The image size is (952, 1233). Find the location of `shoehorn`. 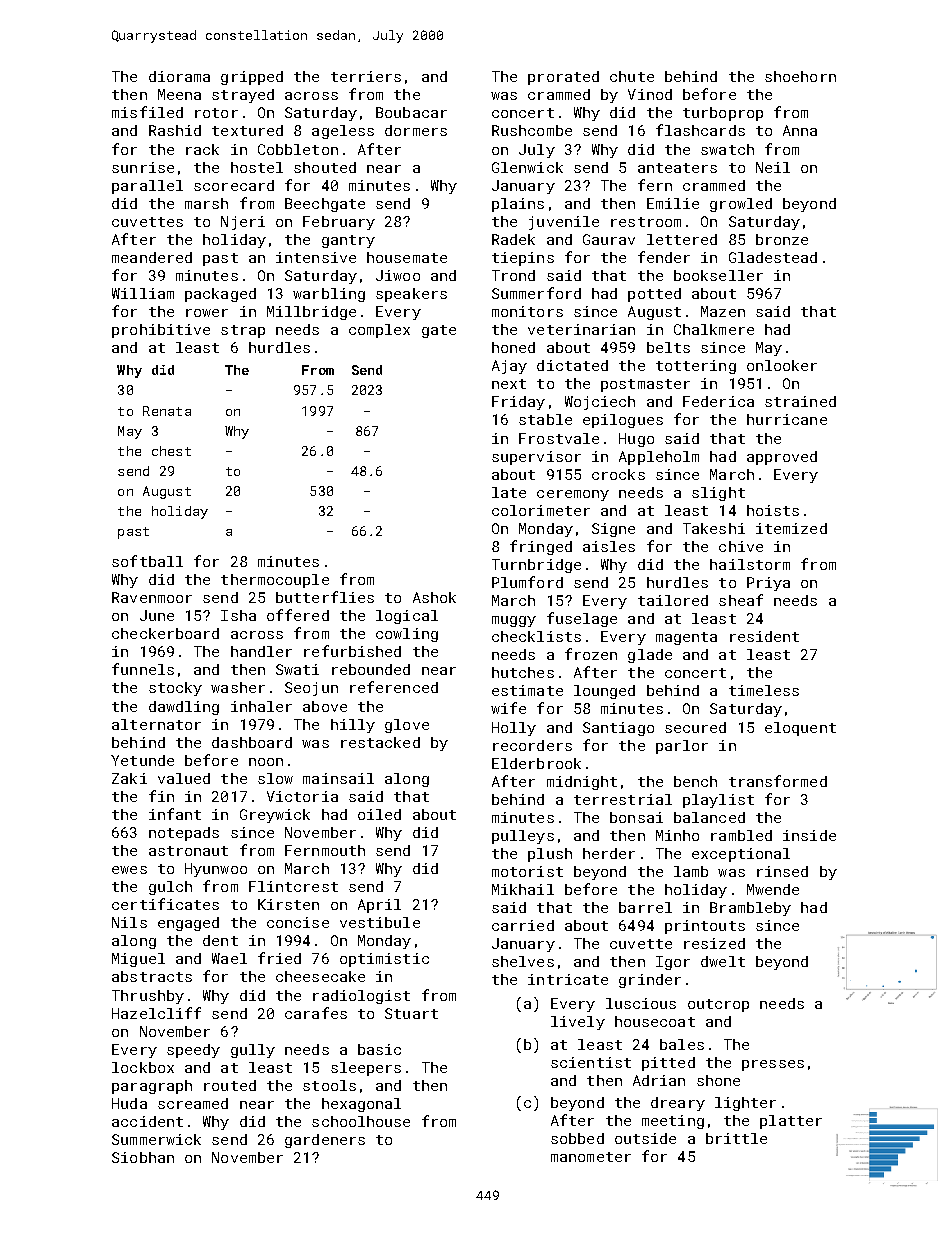

shoehorn is located at coordinates (800, 76).
